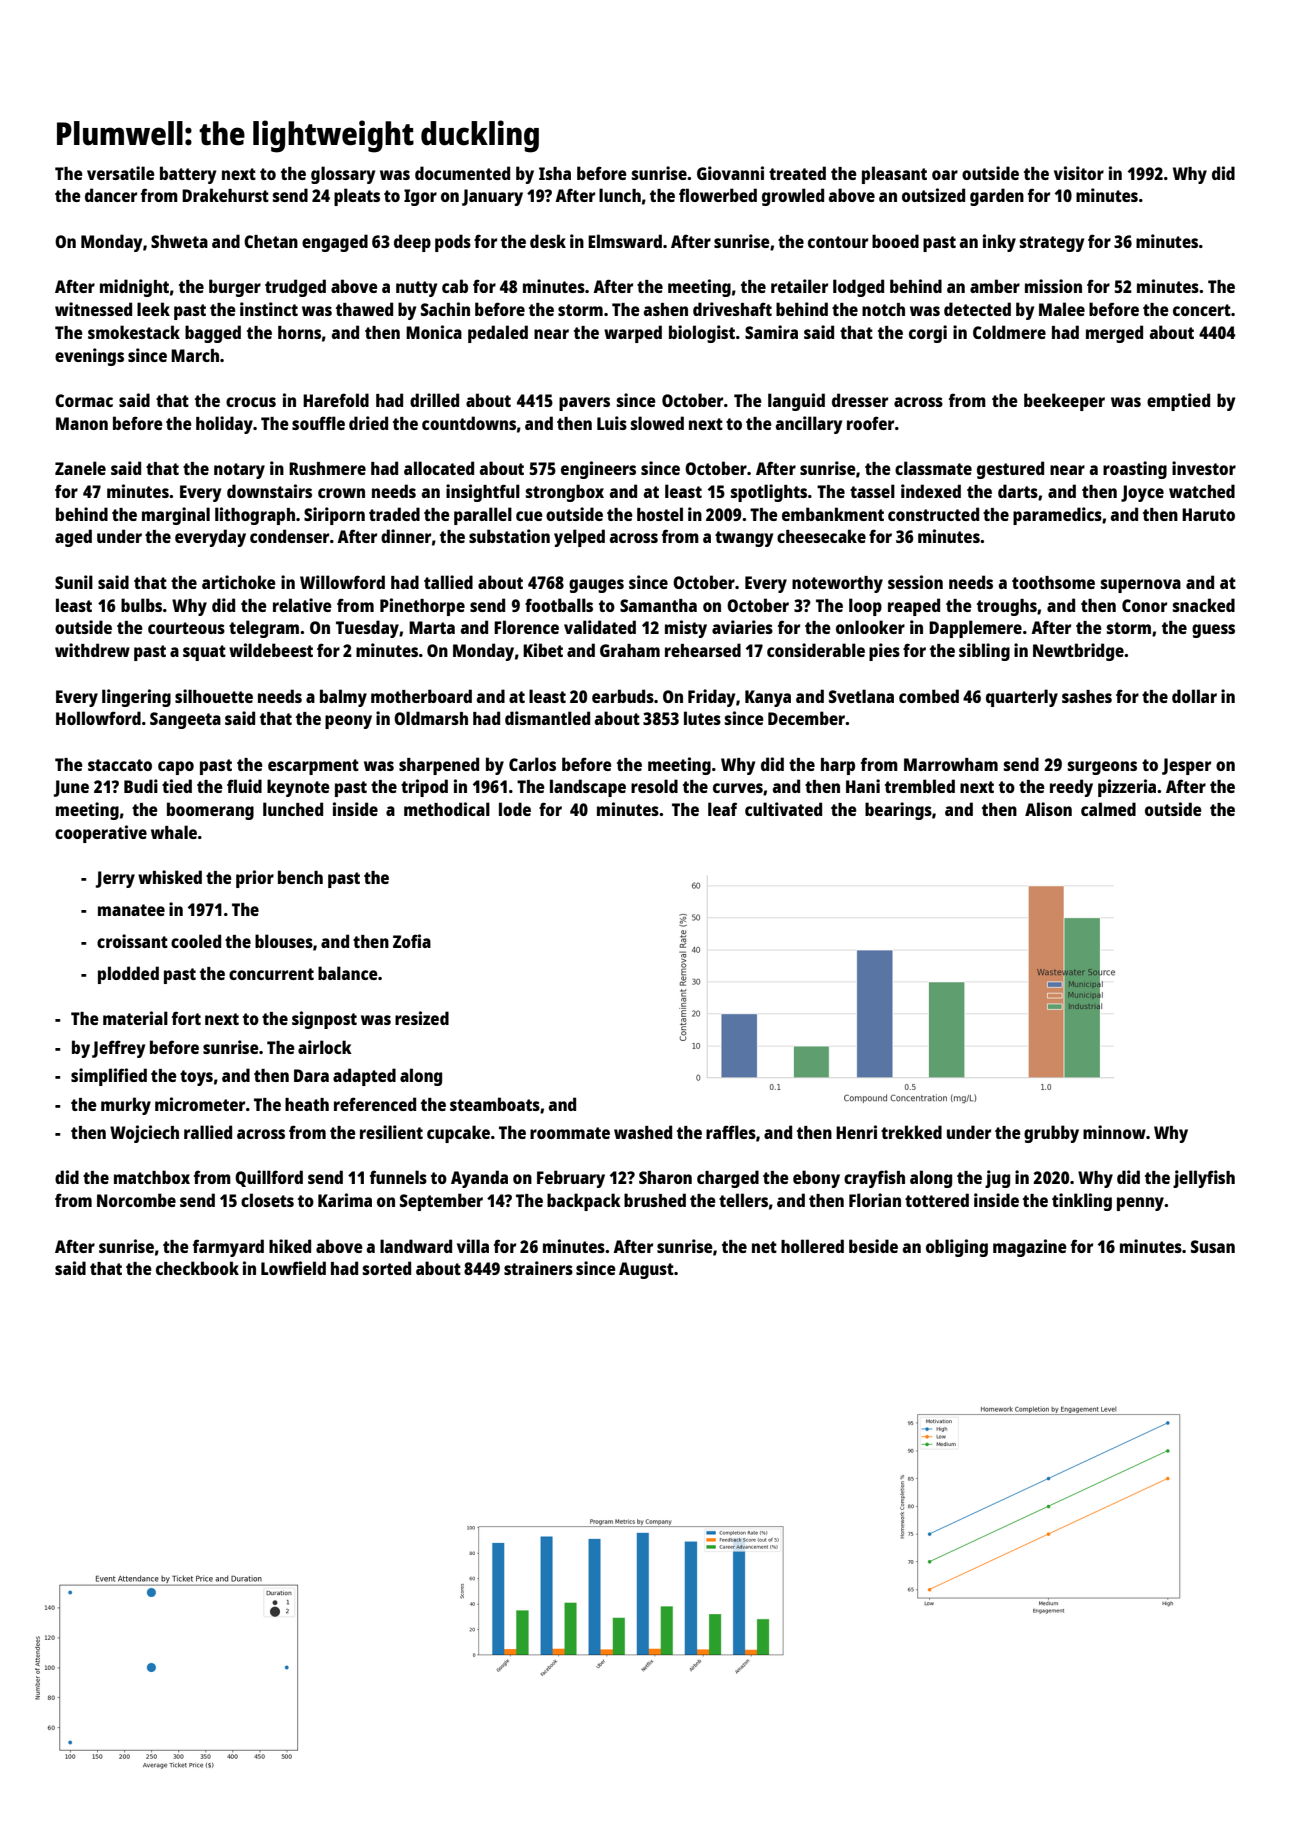 This document has width=1291, height=1826. What do you see at coordinates (584, 404) in the document?
I see `pavers` at bounding box center [584, 404].
